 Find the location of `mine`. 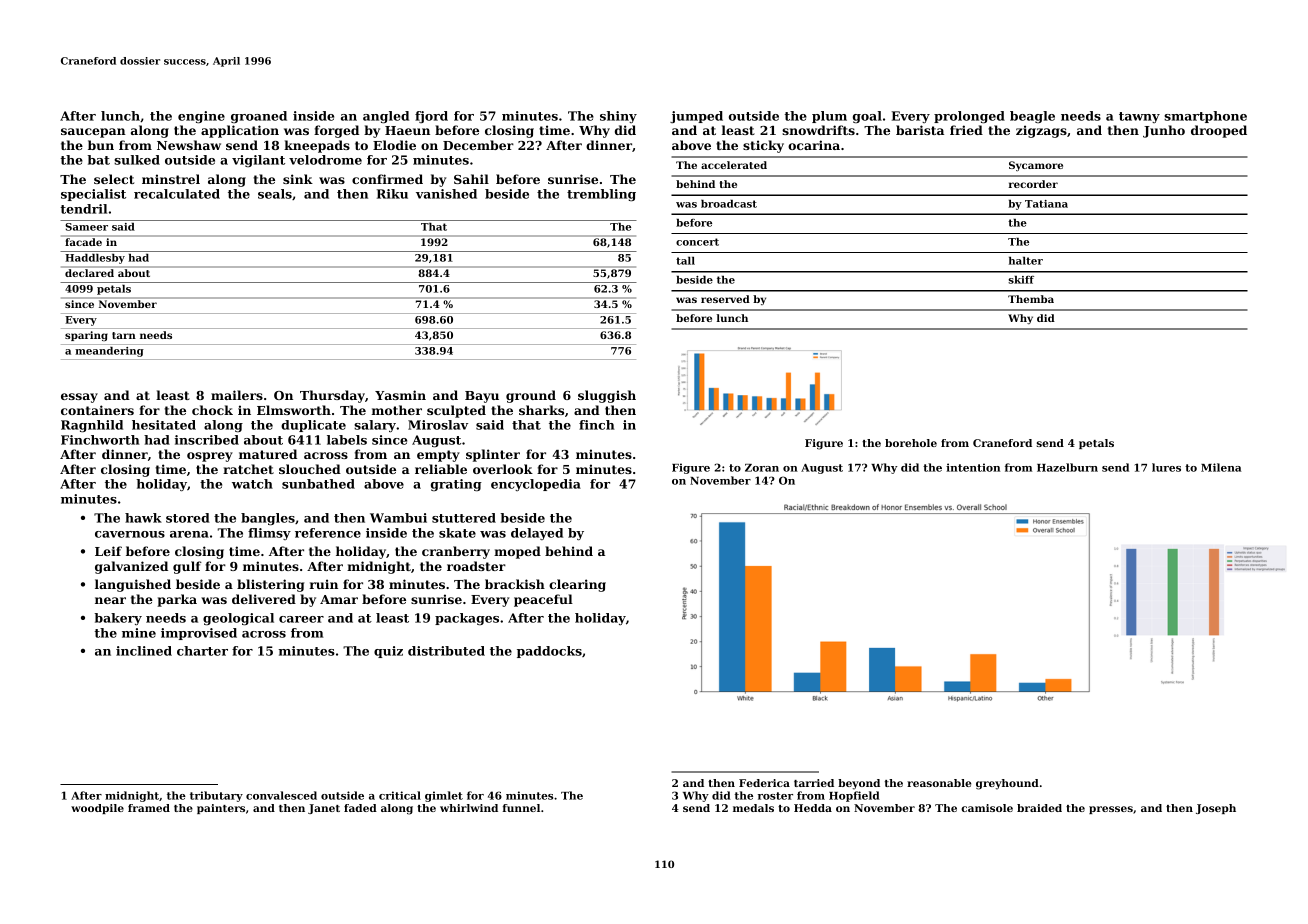

mine is located at coordinates (139, 633).
